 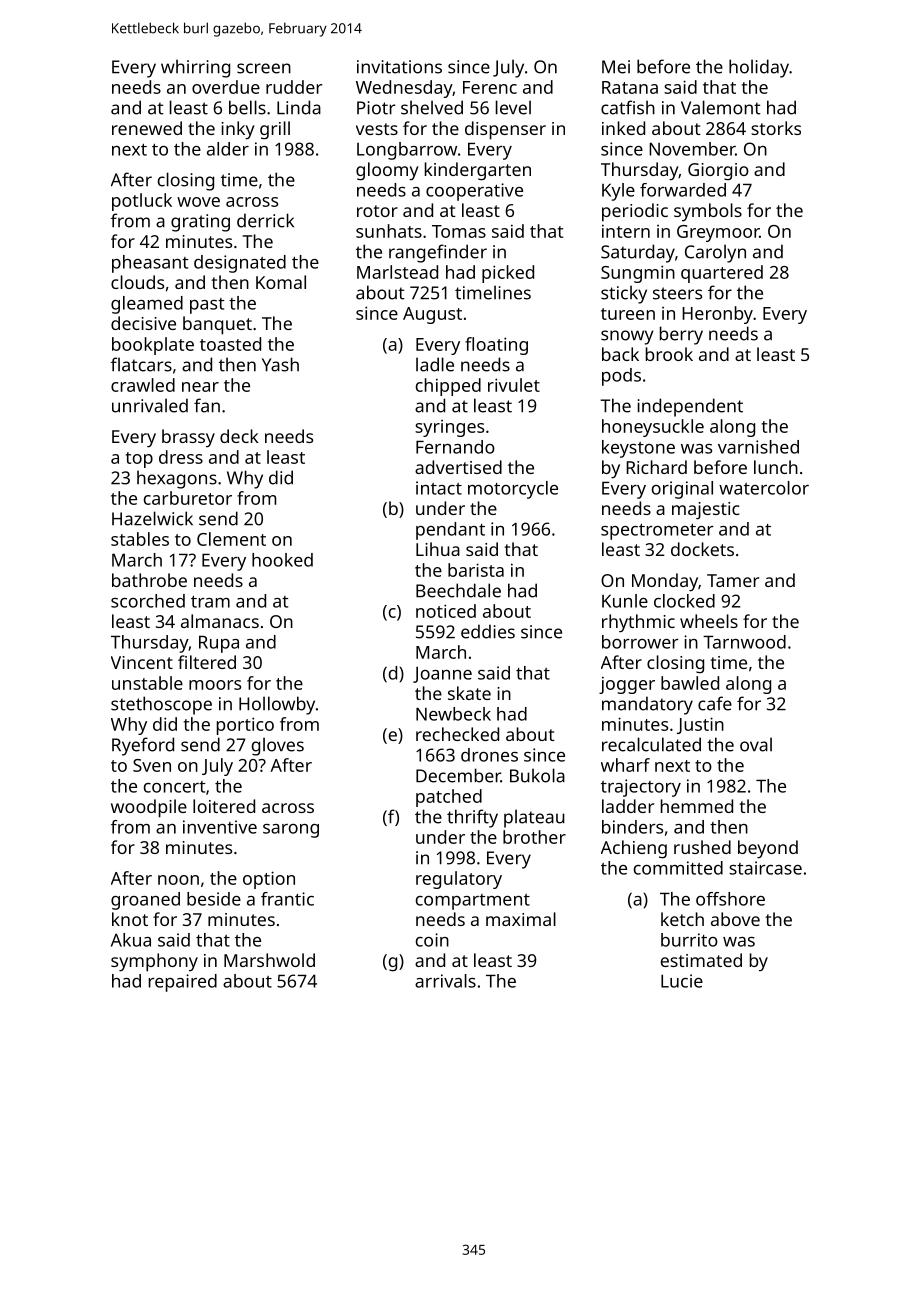 What do you see at coordinates (759, 68) in the document?
I see `holiday` at bounding box center [759, 68].
